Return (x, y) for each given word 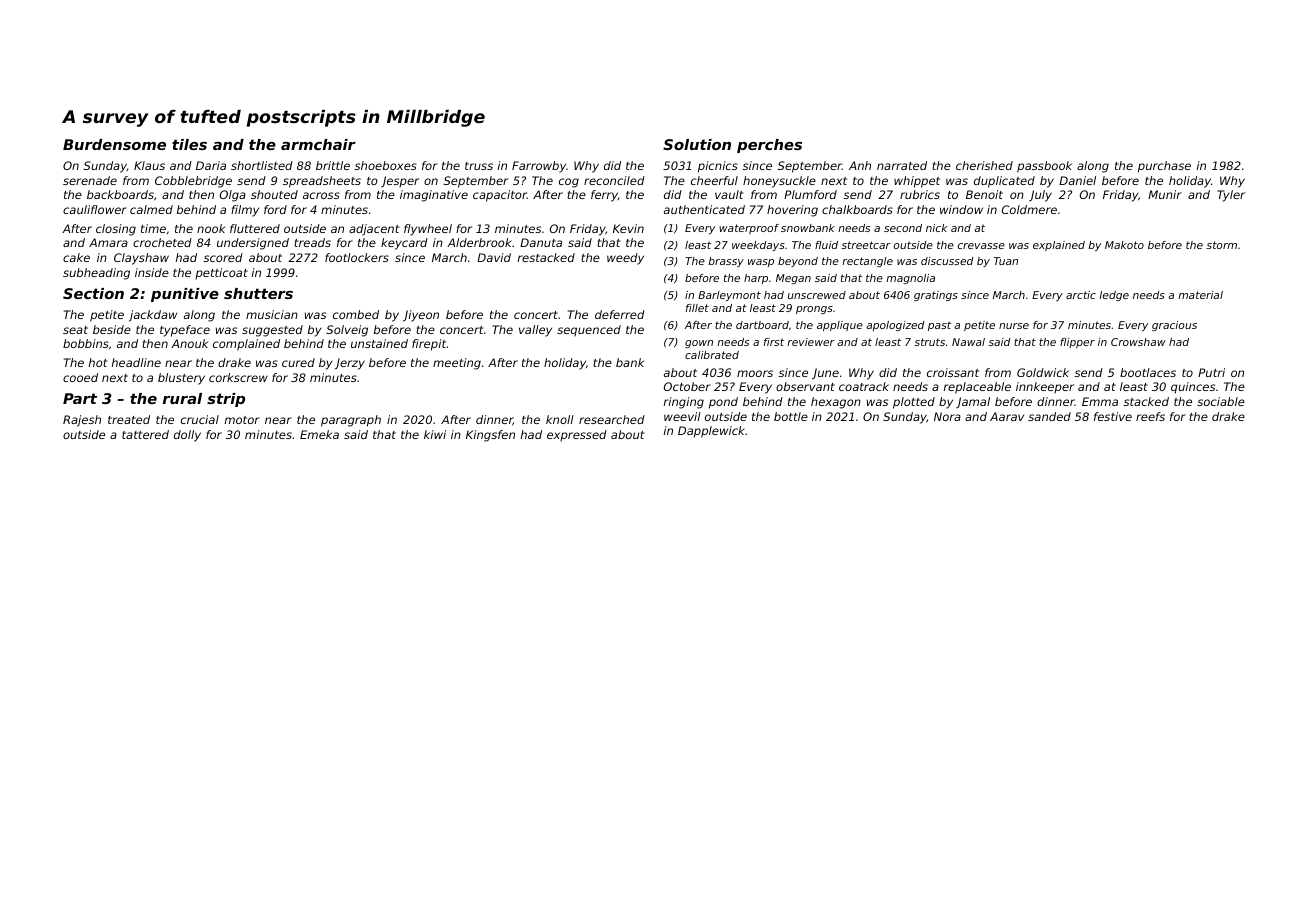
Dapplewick (711, 432)
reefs (1150, 416)
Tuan (1006, 261)
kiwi (435, 434)
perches (769, 146)
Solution (697, 144)
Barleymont (729, 296)
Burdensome (114, 144)
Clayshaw (141, 259)
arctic (1081, 295)
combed (356, 314)
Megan (793, 279)
